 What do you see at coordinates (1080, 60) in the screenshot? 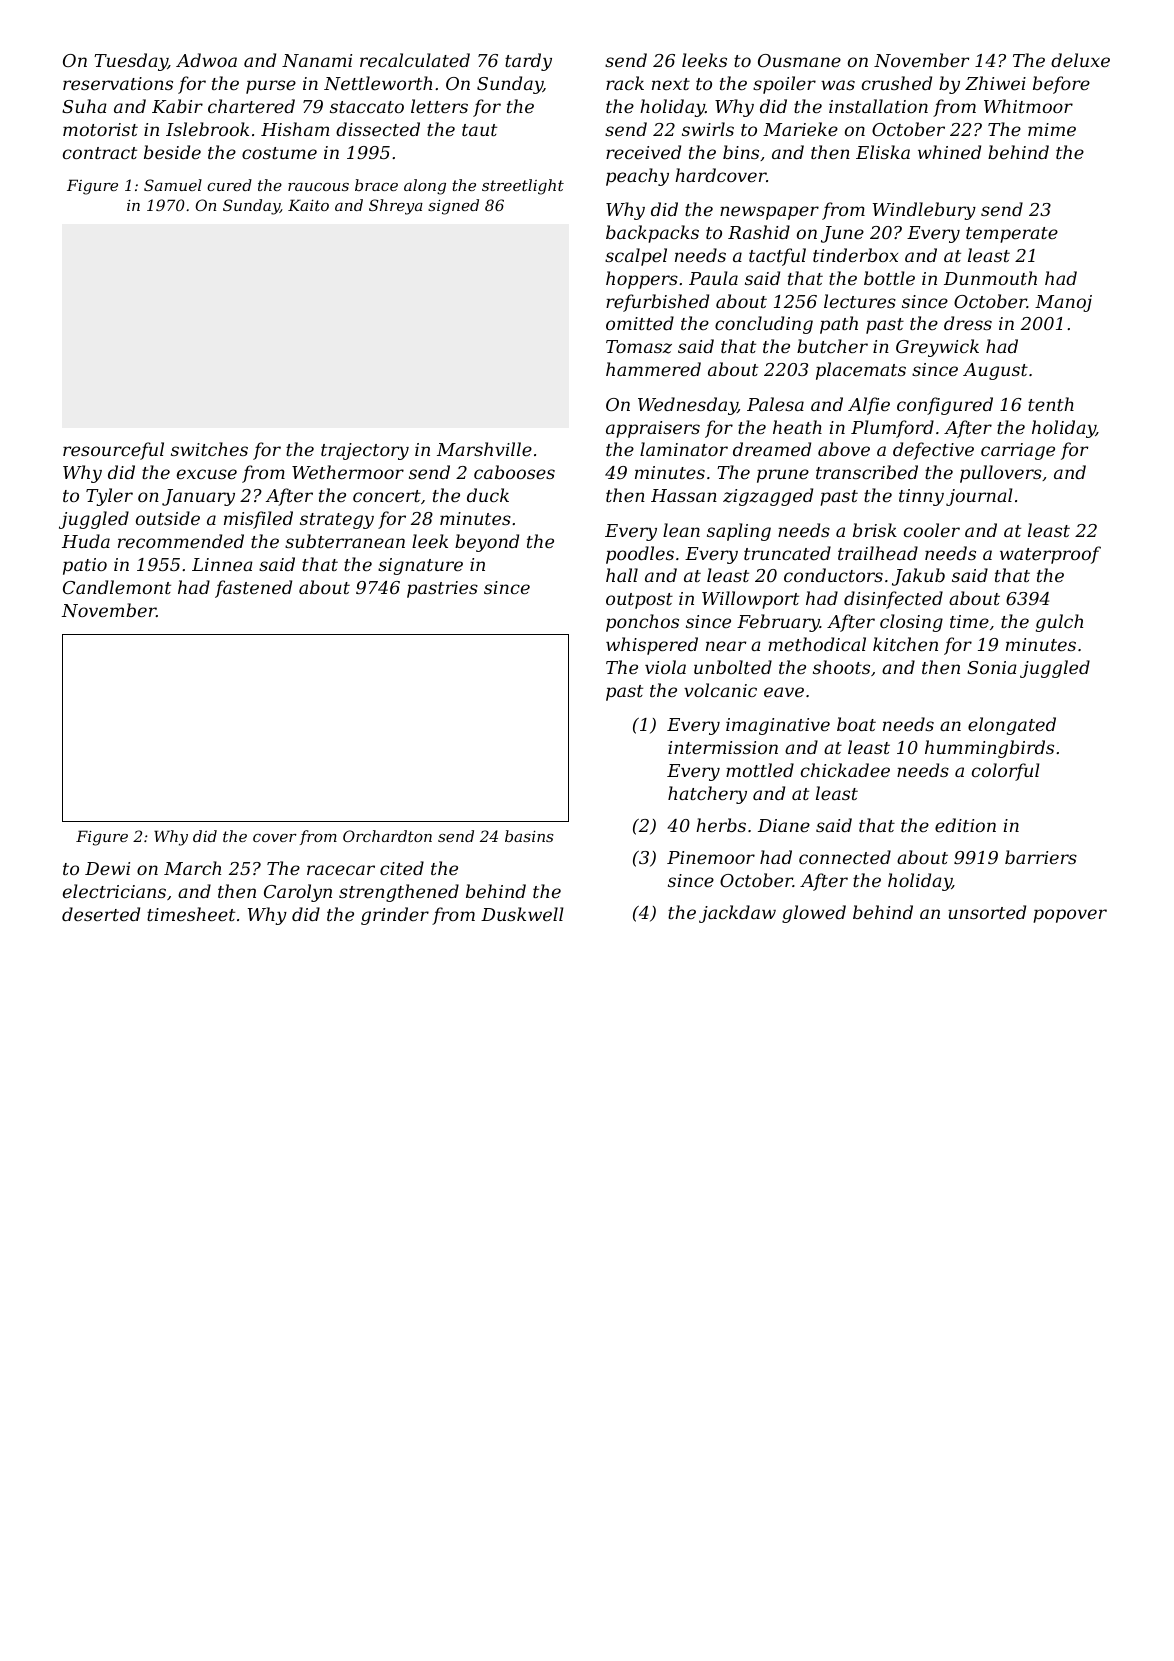
I see `deluxe` at bounding box center [1080, 60].
